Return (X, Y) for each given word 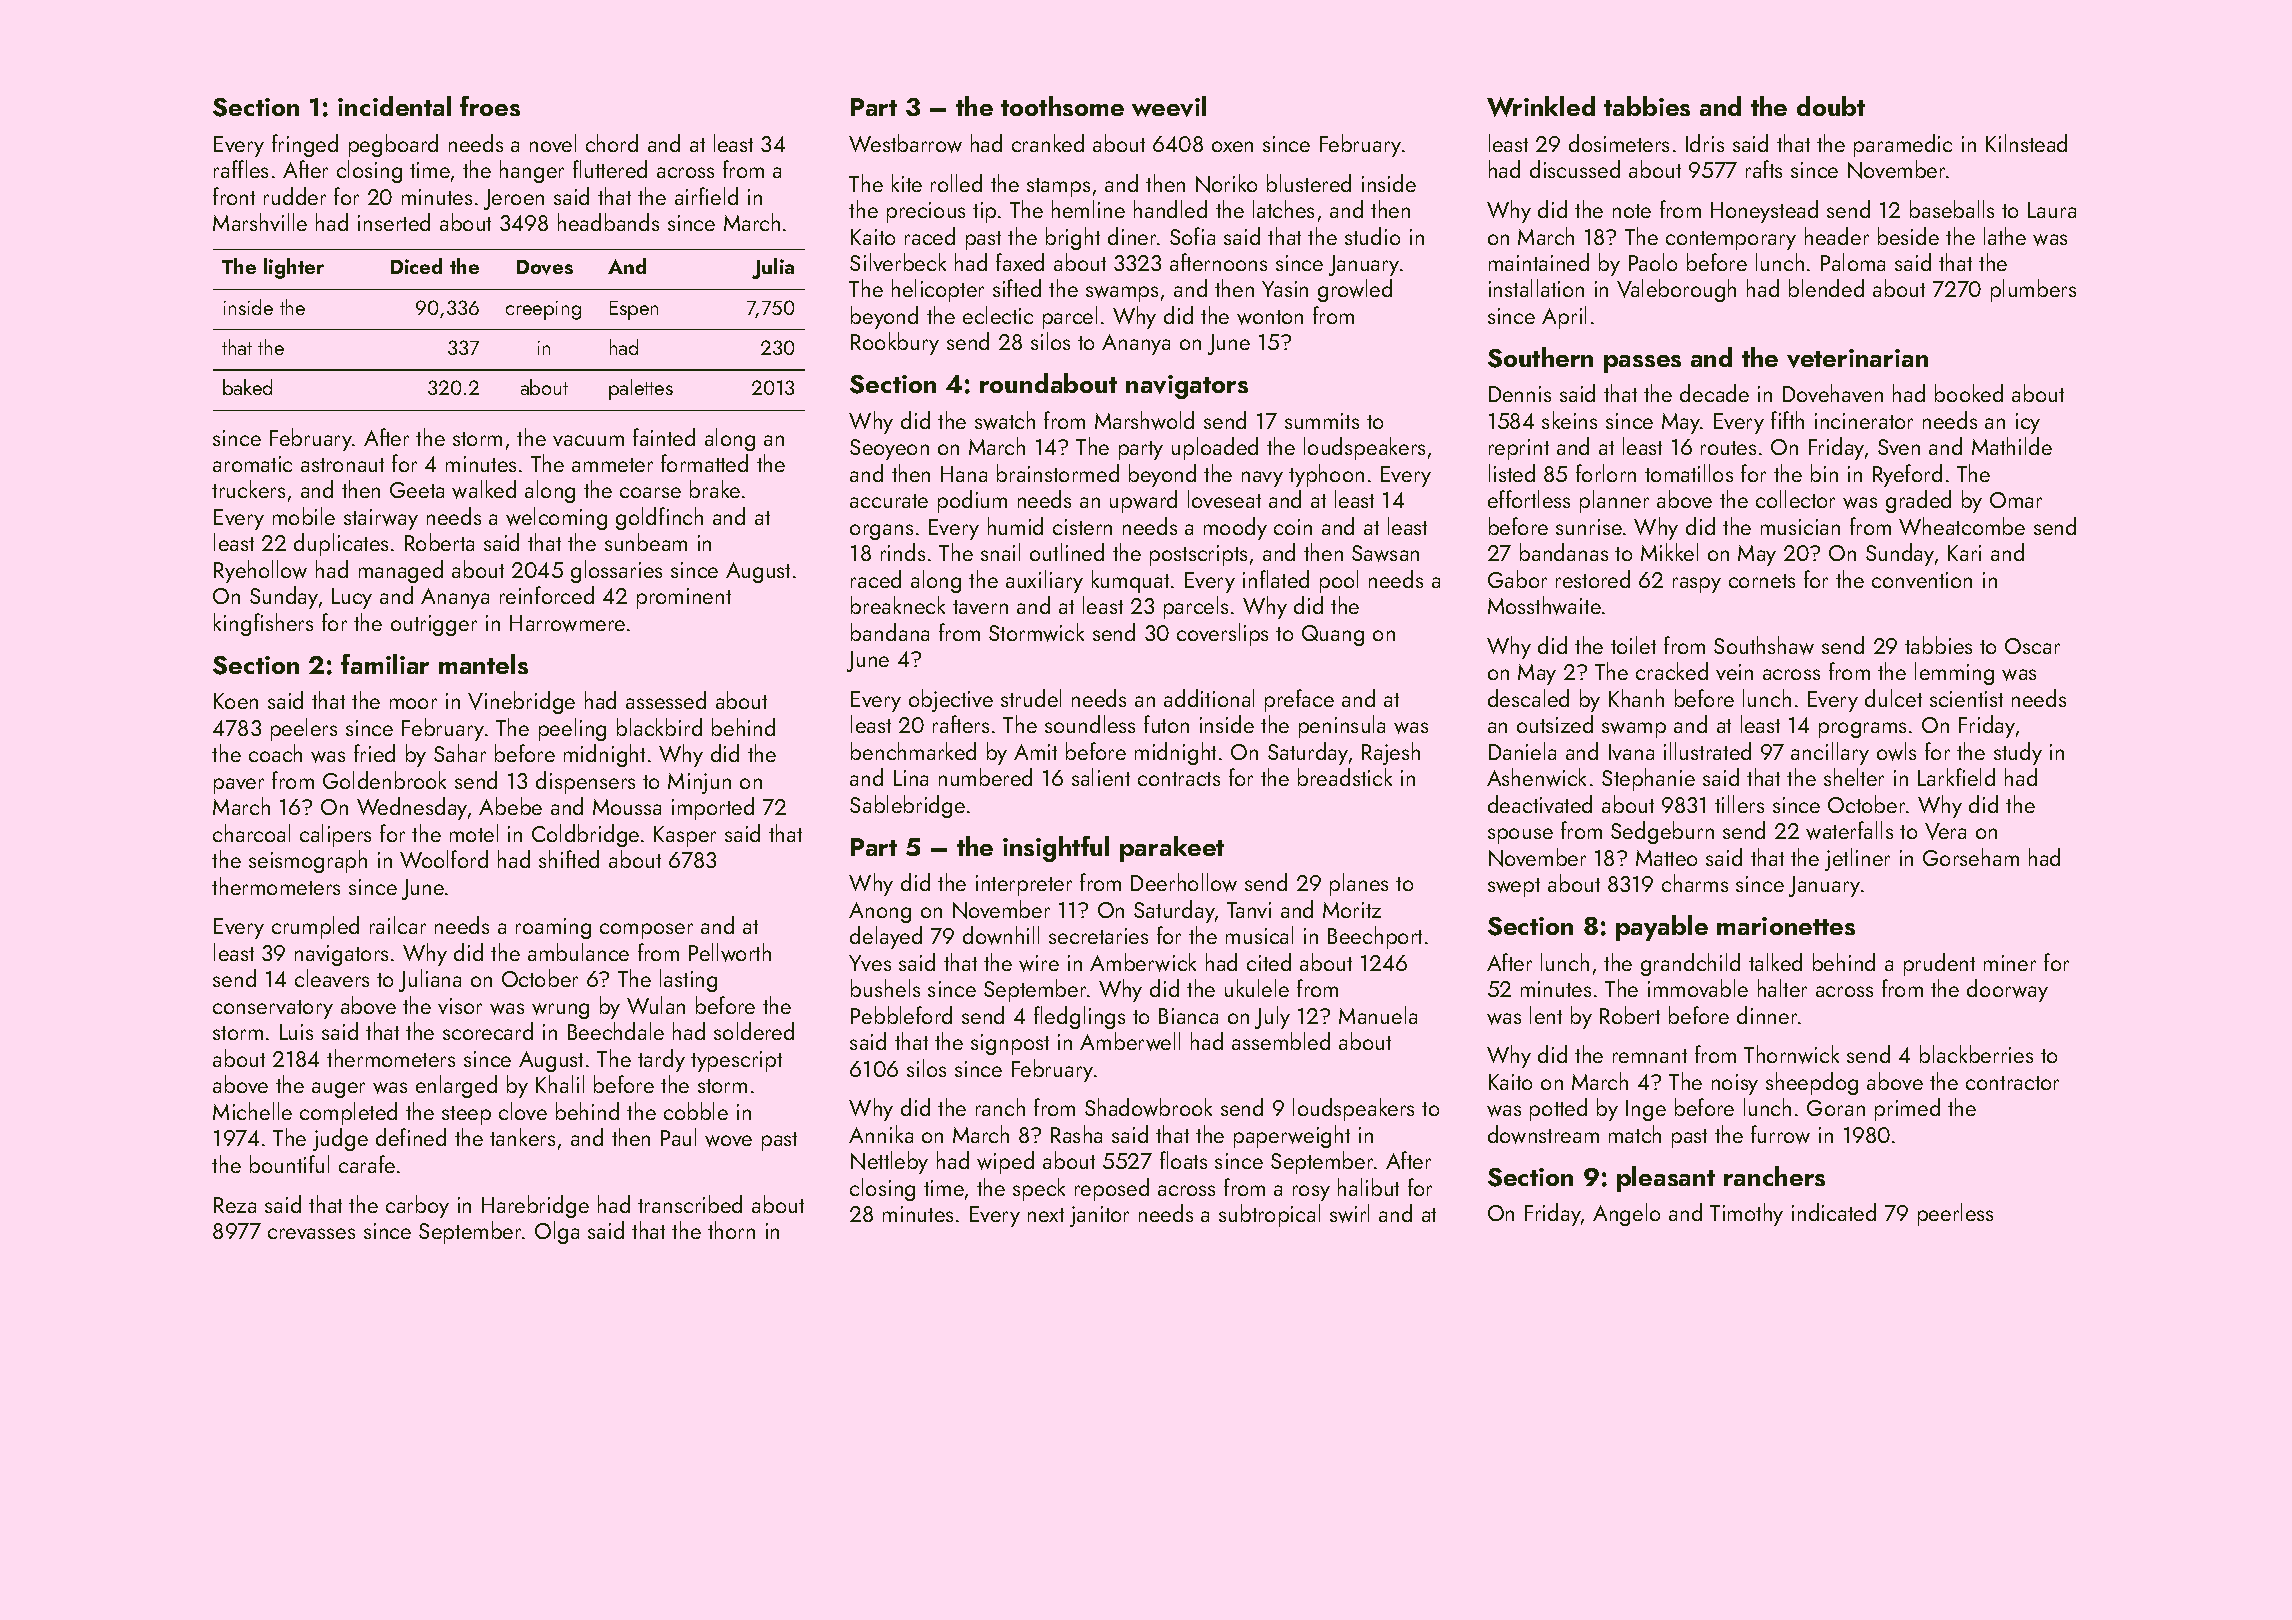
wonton (1270, 317)
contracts (1179, 779)
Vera (1945, 831)
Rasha (1076, 1134)
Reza (235, 1205)
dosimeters (1619, 143)
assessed (666, 700)
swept (1514, 887)
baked (247, 387)
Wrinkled (1541, 106)
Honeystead (1764, 211)
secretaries (1098, 936)
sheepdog (1812, 1083)
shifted (569, 859)
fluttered (610, 169)
